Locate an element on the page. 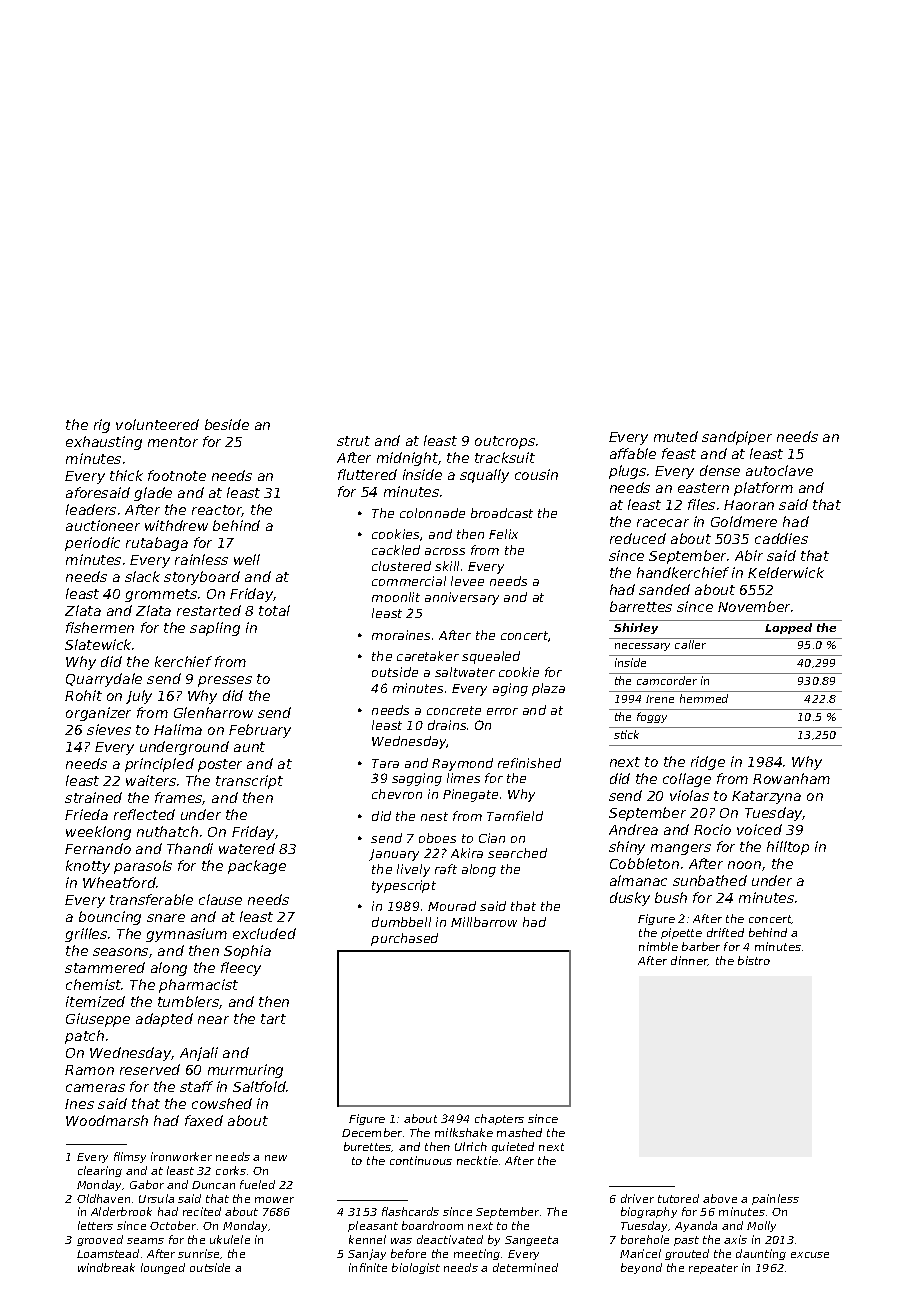 The image size is (908, 1316). murmuring is located at coordinates (245, 1071).
